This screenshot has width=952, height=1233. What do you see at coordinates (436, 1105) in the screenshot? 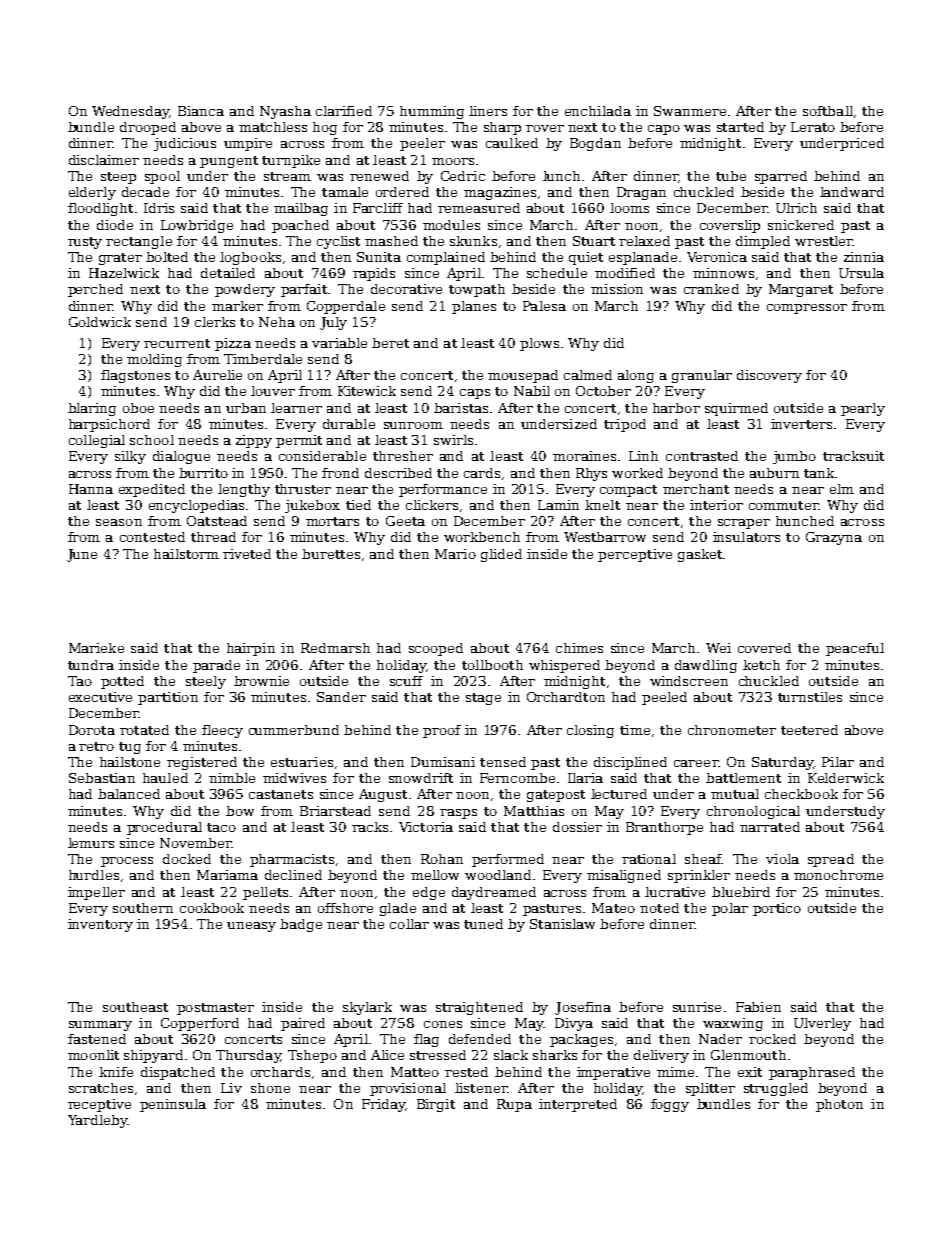
I see `Birgit` at bounding box center [436, 1105].
